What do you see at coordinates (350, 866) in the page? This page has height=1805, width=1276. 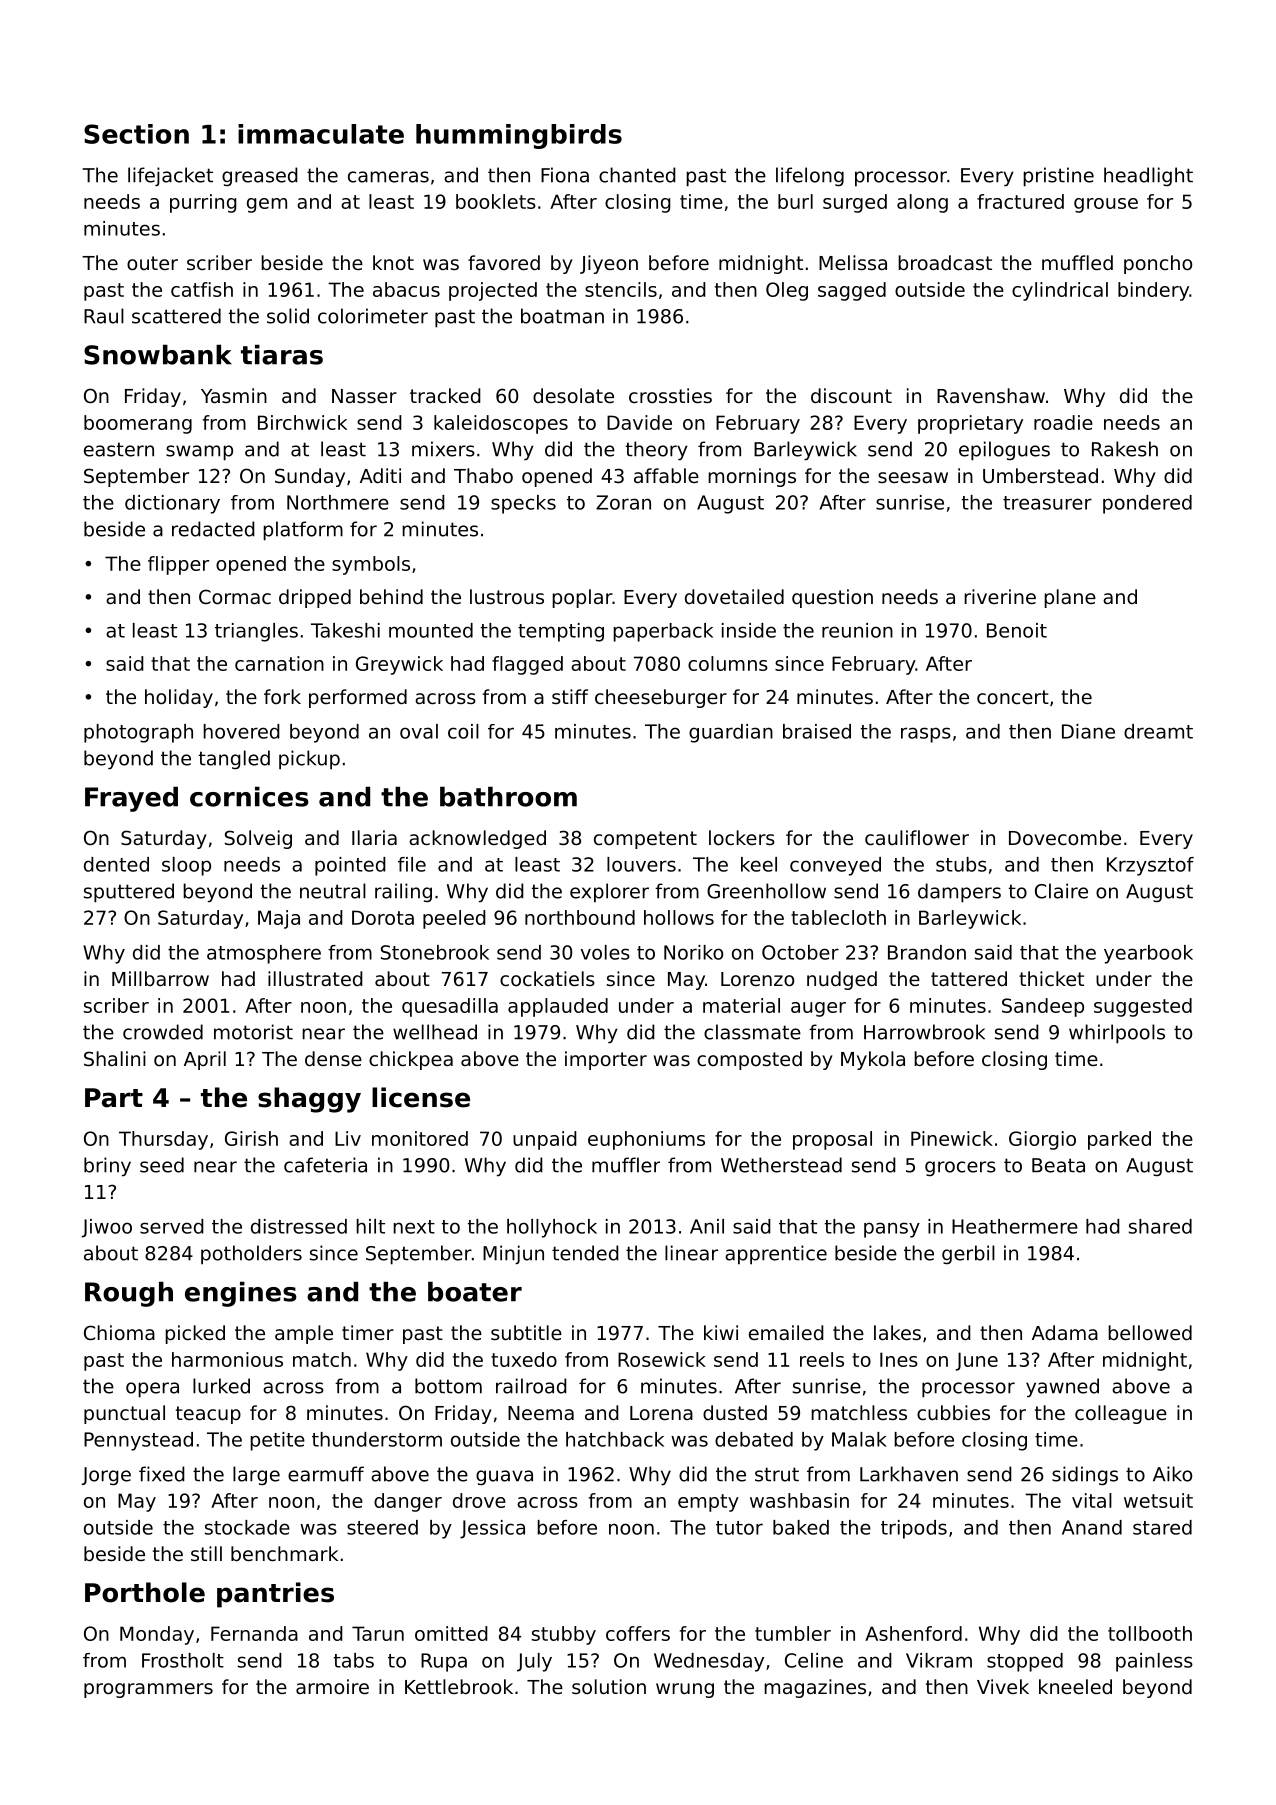 I see `pointed` at bounding box center [350, 866].
